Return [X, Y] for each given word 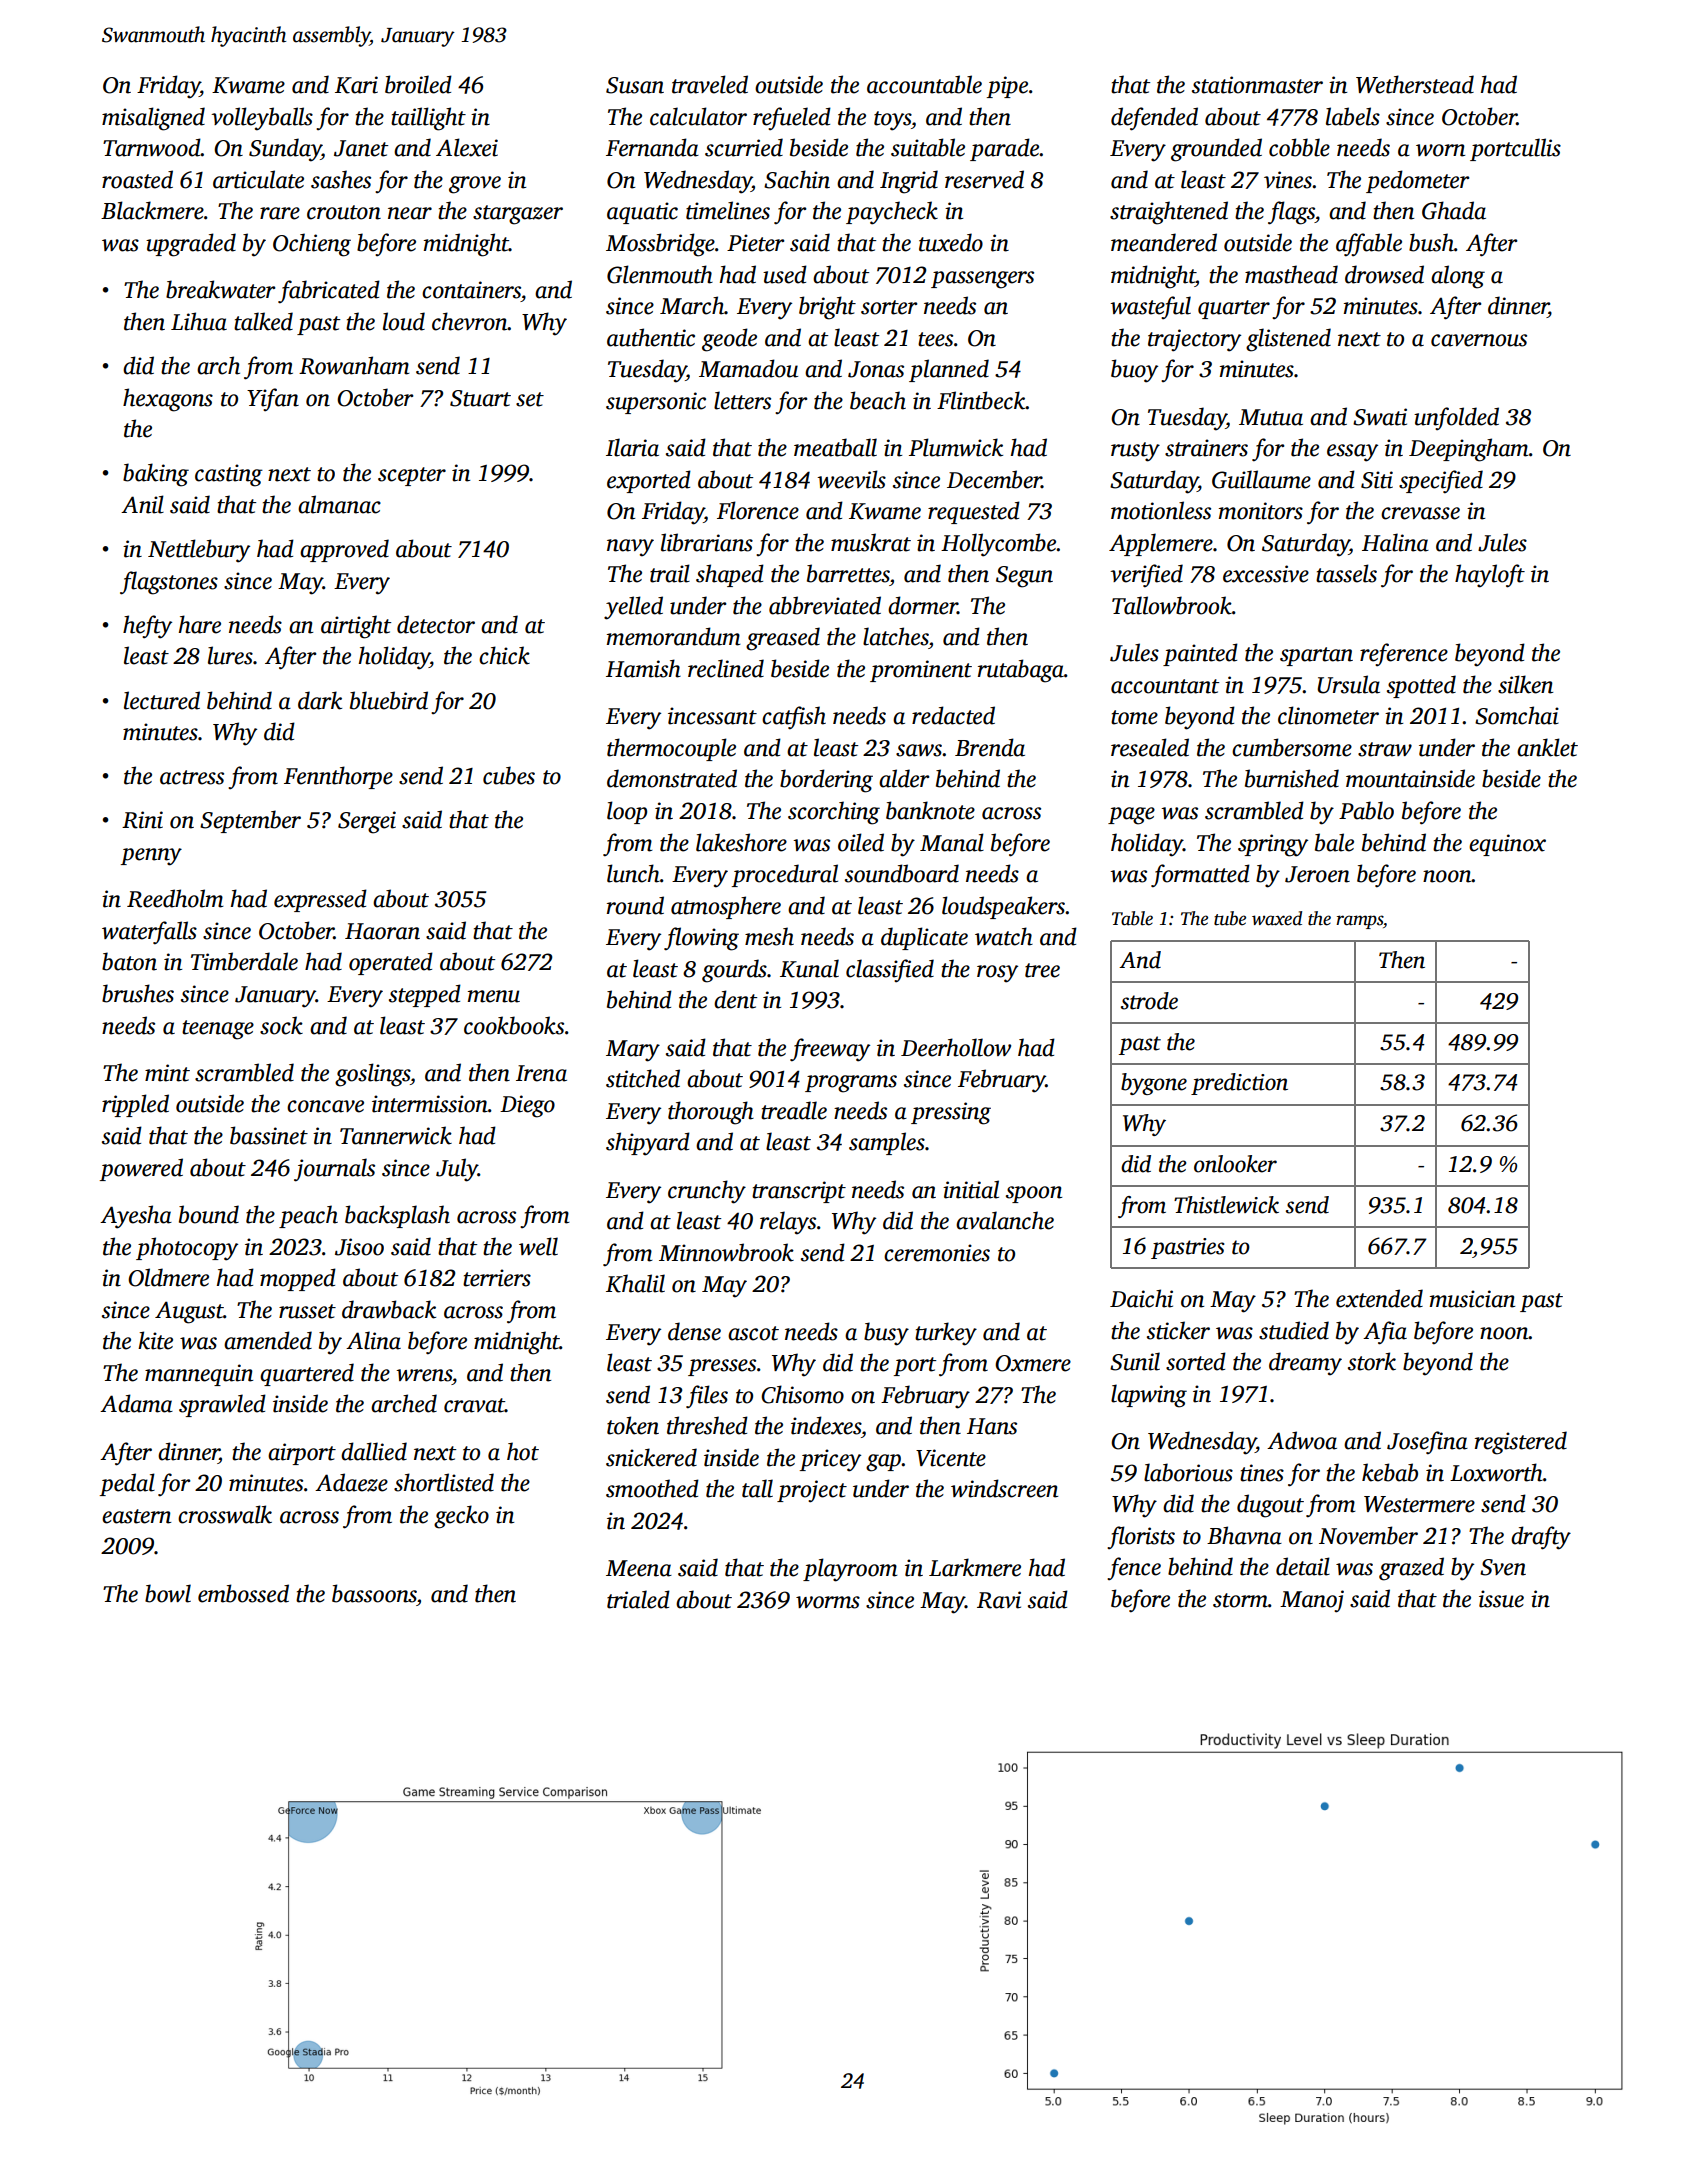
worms [828, 1602]
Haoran [382, 931]
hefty [147, 627]
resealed [1150, 747]
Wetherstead [1415, 84]
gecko [461, 1517]
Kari [356, 85]
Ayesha [136, 1217]
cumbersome [1292, 747]
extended [1379, 1298]
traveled [710, 84]
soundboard [902, 873]
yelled [633, 608]
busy [886, 1334]
